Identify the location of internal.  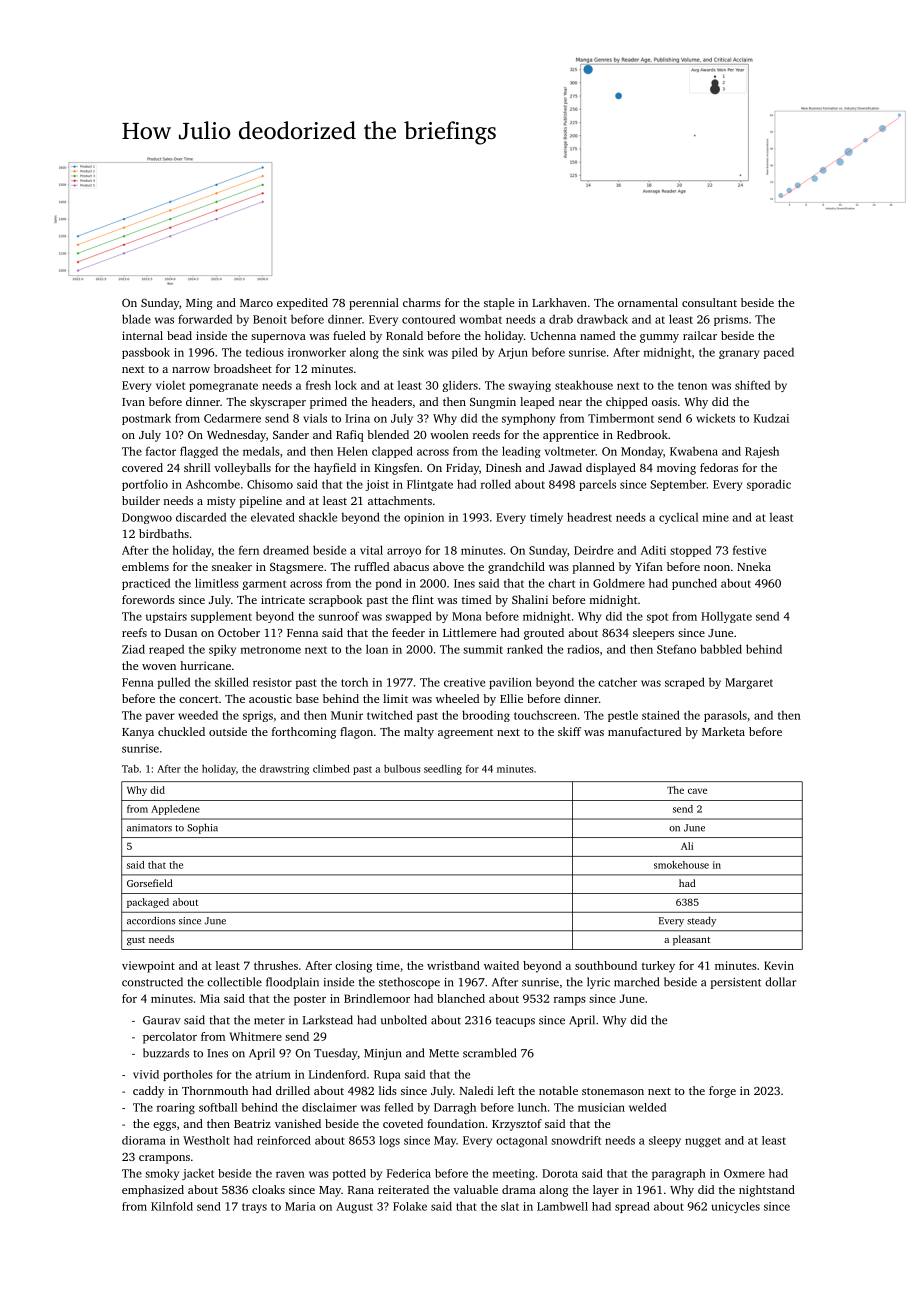
(142, 335).
